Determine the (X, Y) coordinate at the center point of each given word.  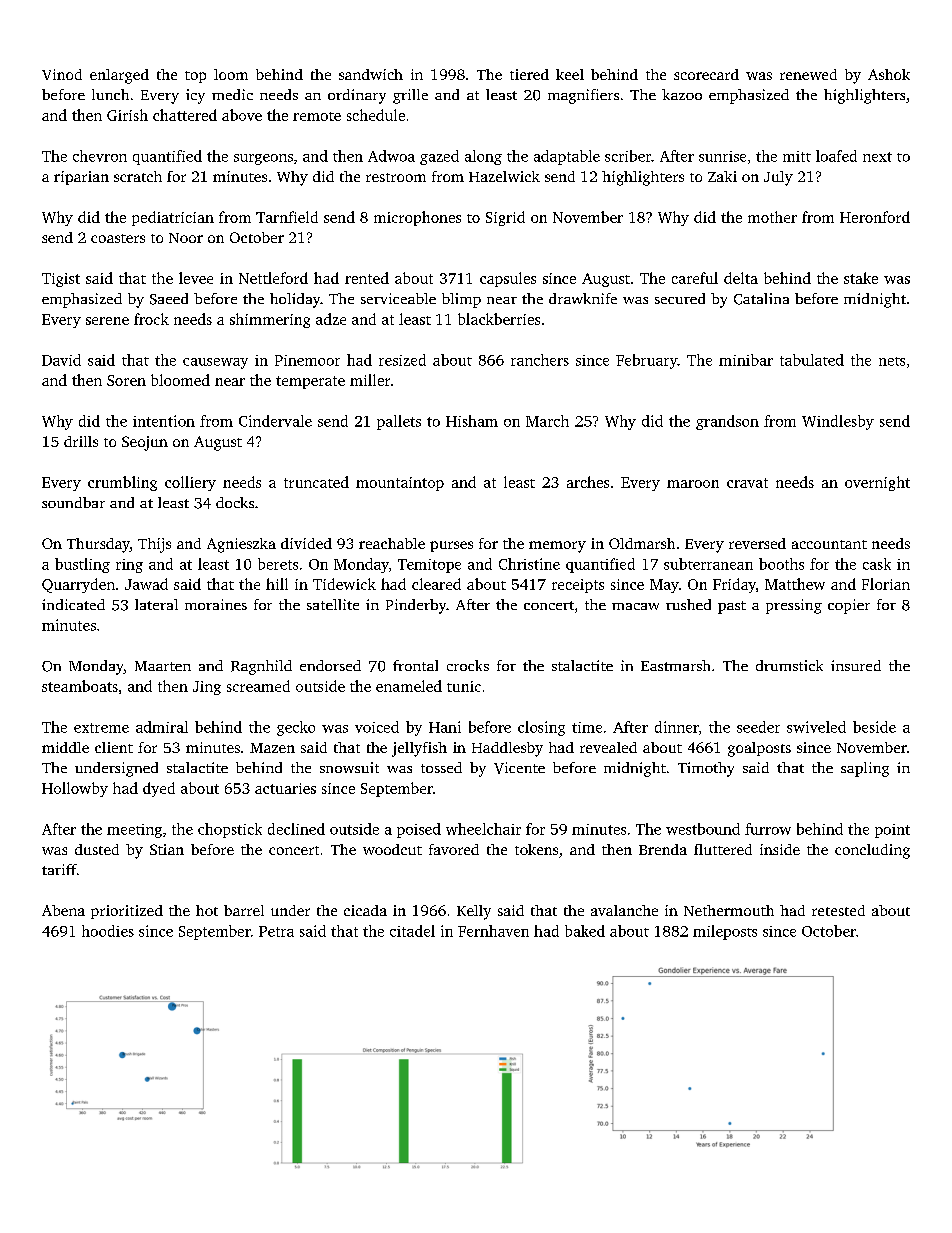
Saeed (169, 299)
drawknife (583, 298)
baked (585, 931)
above (242, 115)
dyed (159, 789)
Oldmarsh (642, 543)
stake (861, 278)
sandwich (371, 74)
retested (838, 910)
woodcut (392, 849)
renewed (808, 74)
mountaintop (400, 484)
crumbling (122, 483)
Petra (276, 931)
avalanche (624, 910)
